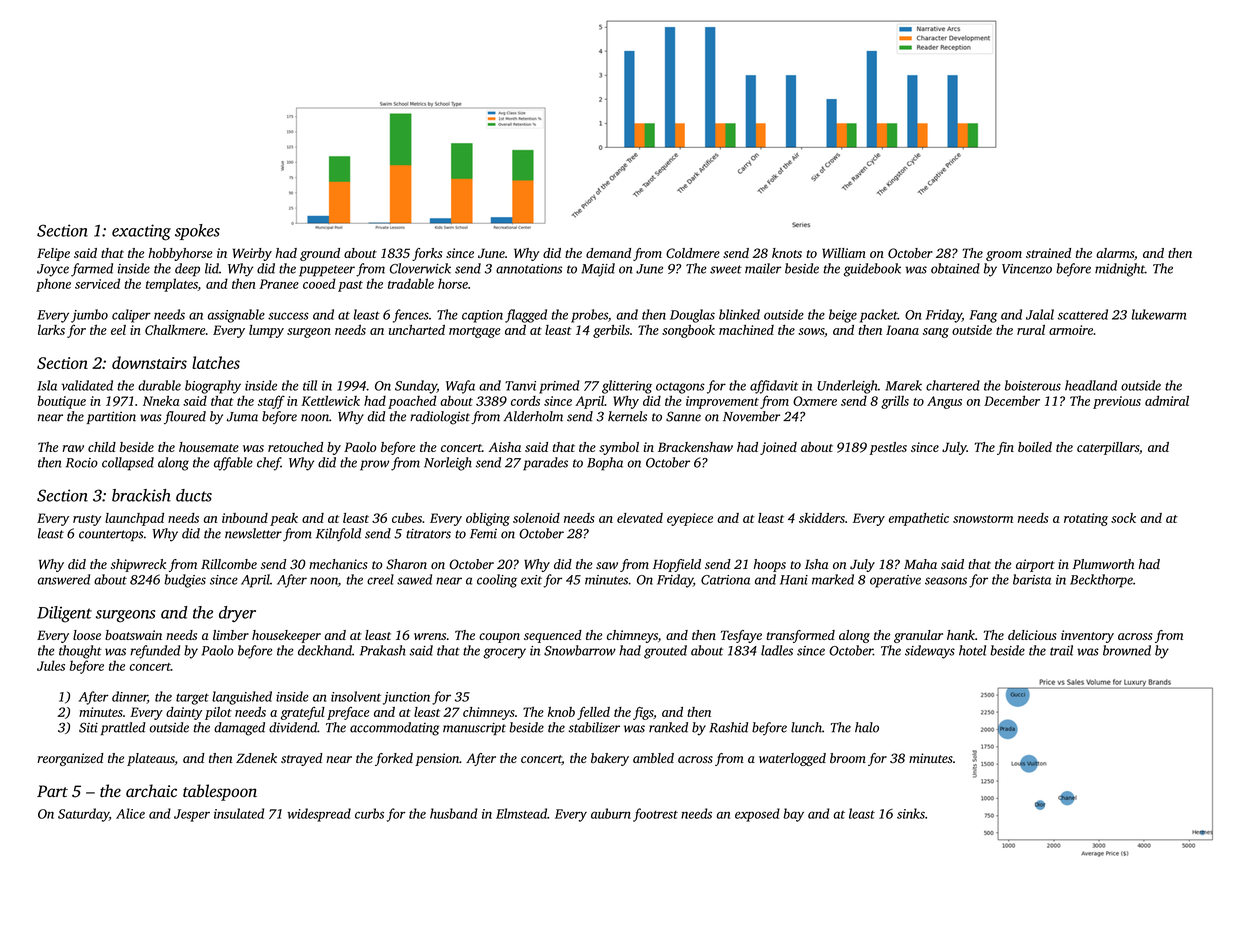 The height and width of the screenshot is (952, 1233). I want to click on grills, so click(895, 402).
